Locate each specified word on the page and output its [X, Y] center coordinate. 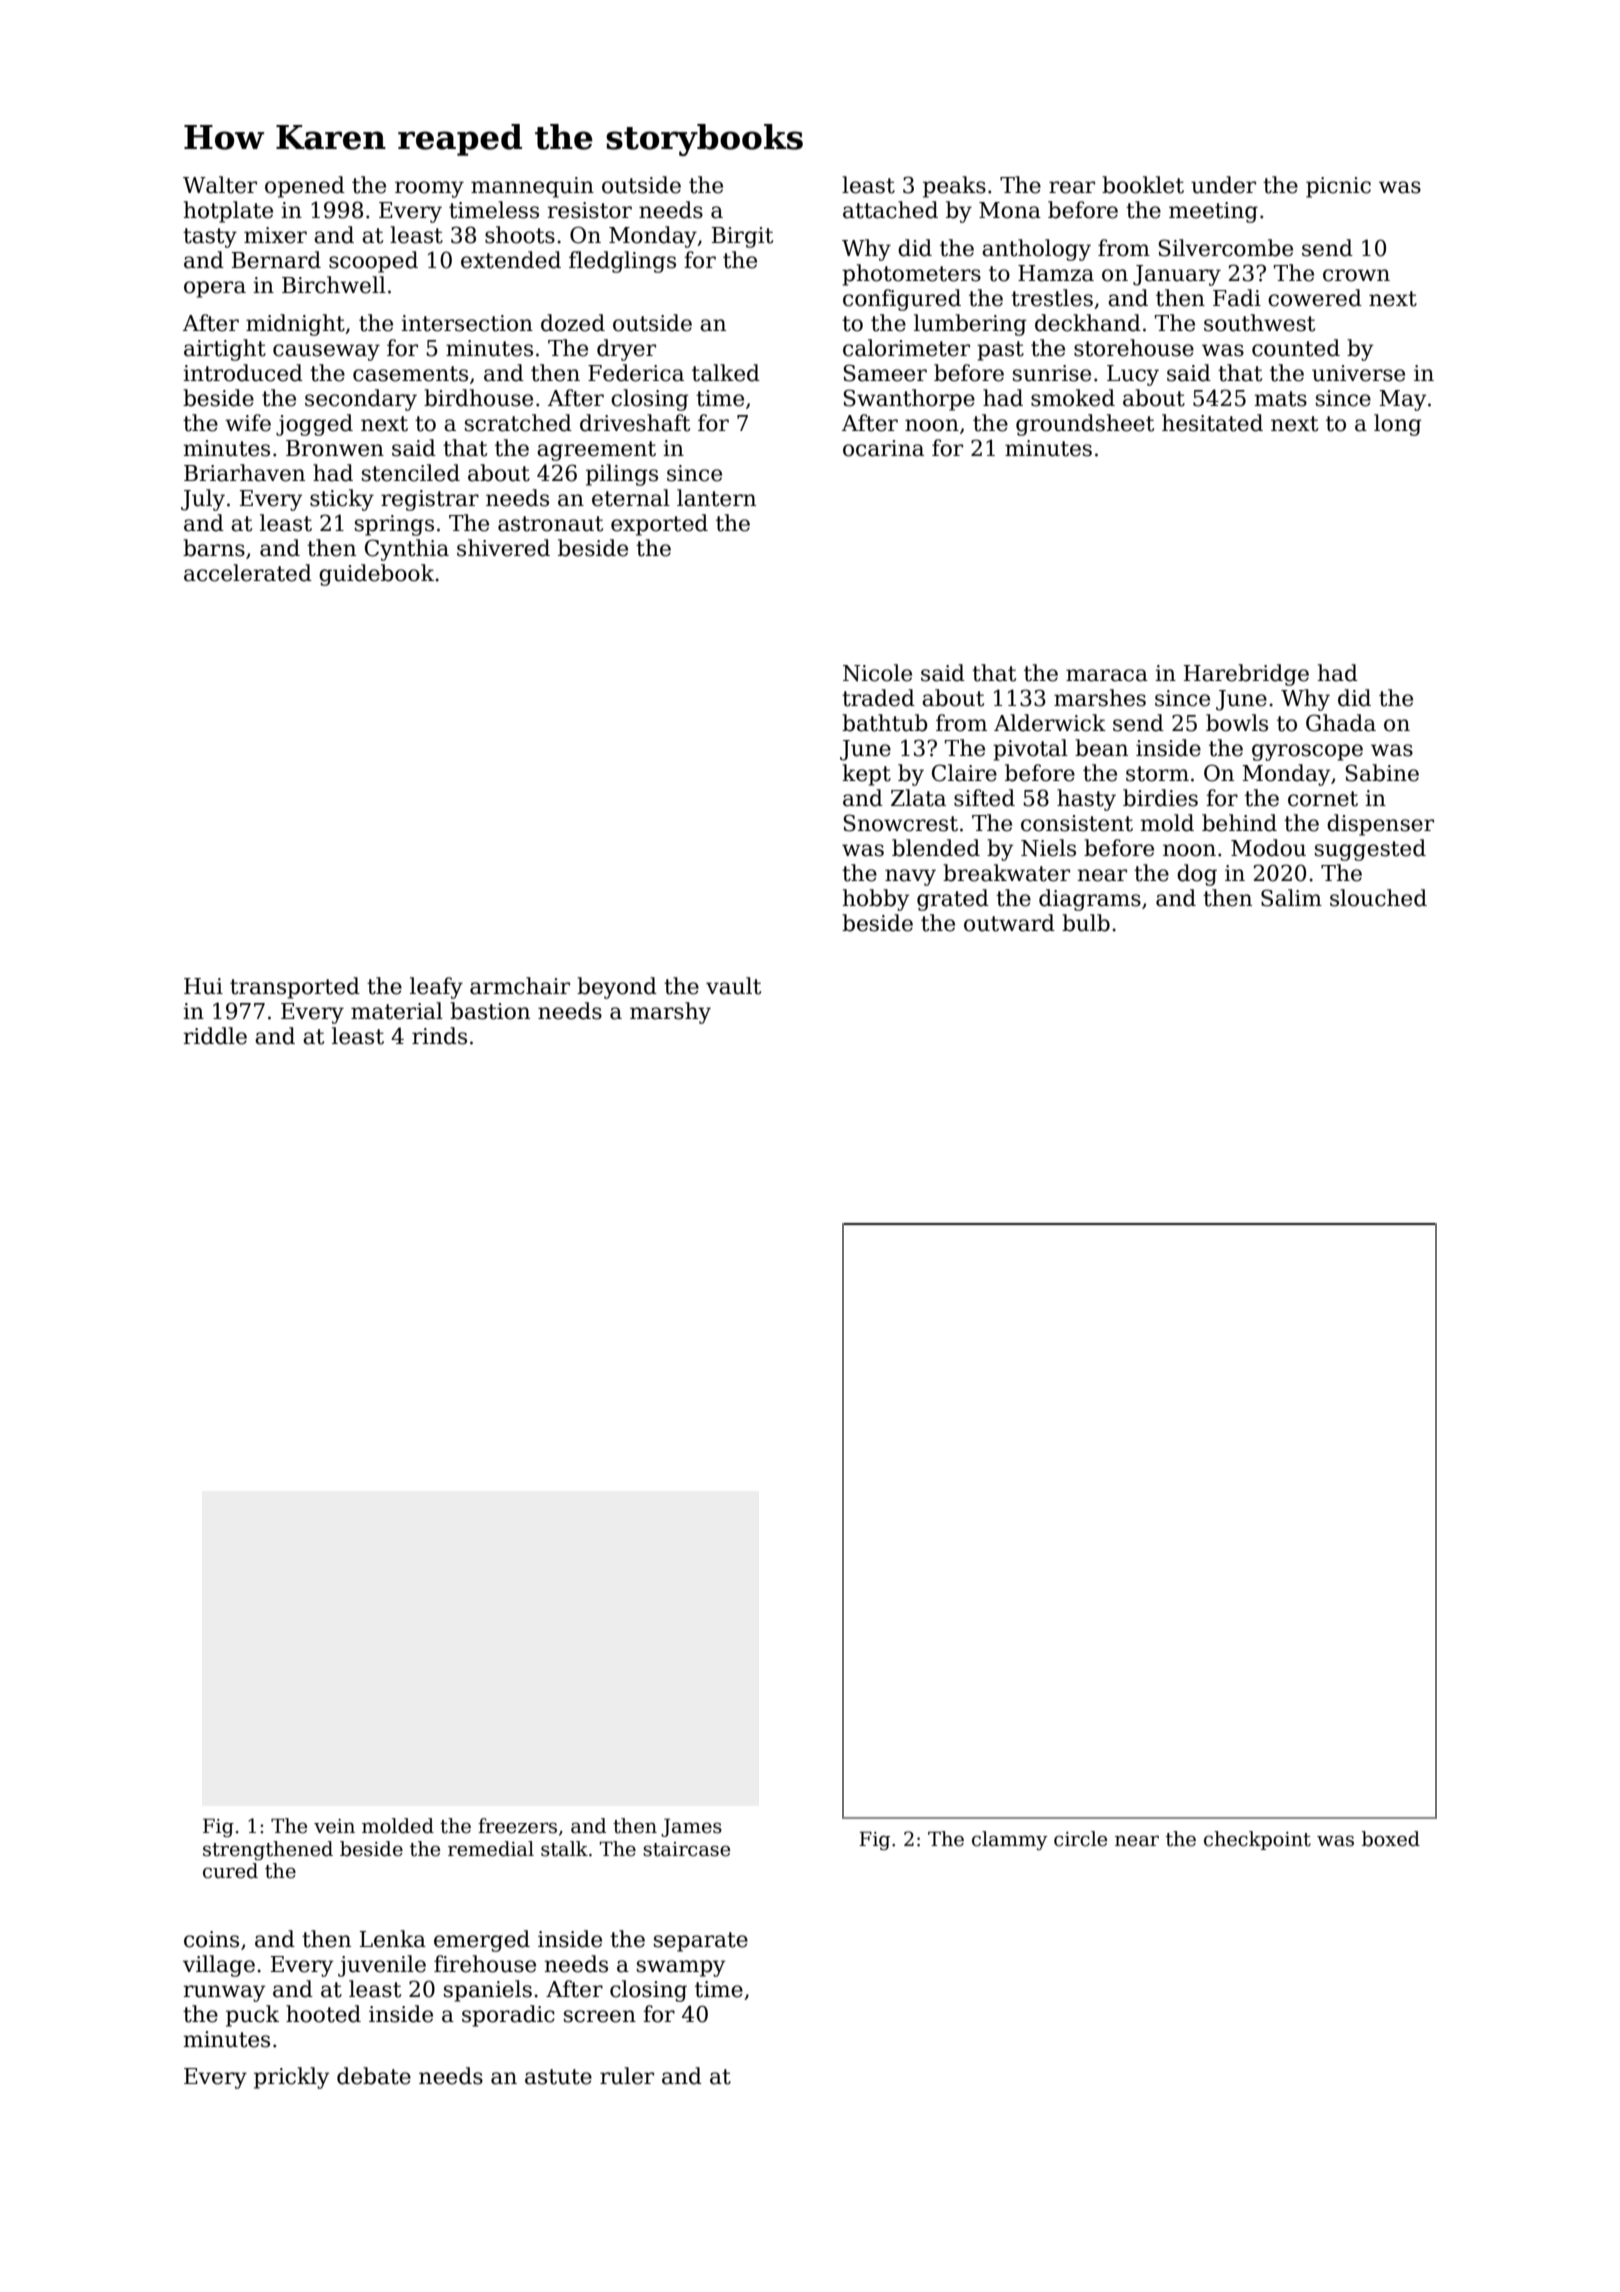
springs [394, 525]
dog [1197, 875]
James [691, 1827]
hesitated [1212, 423]
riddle [215, 1036]
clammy [1010, 1840]
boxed [1391, 1839]
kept [866, 775]
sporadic [508, 2016]
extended [511, 260]
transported [295, 988]
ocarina [883, 448]
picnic [1338, 187]
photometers [911, 275]
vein [334, 1826]
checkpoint [1257, 1840]
